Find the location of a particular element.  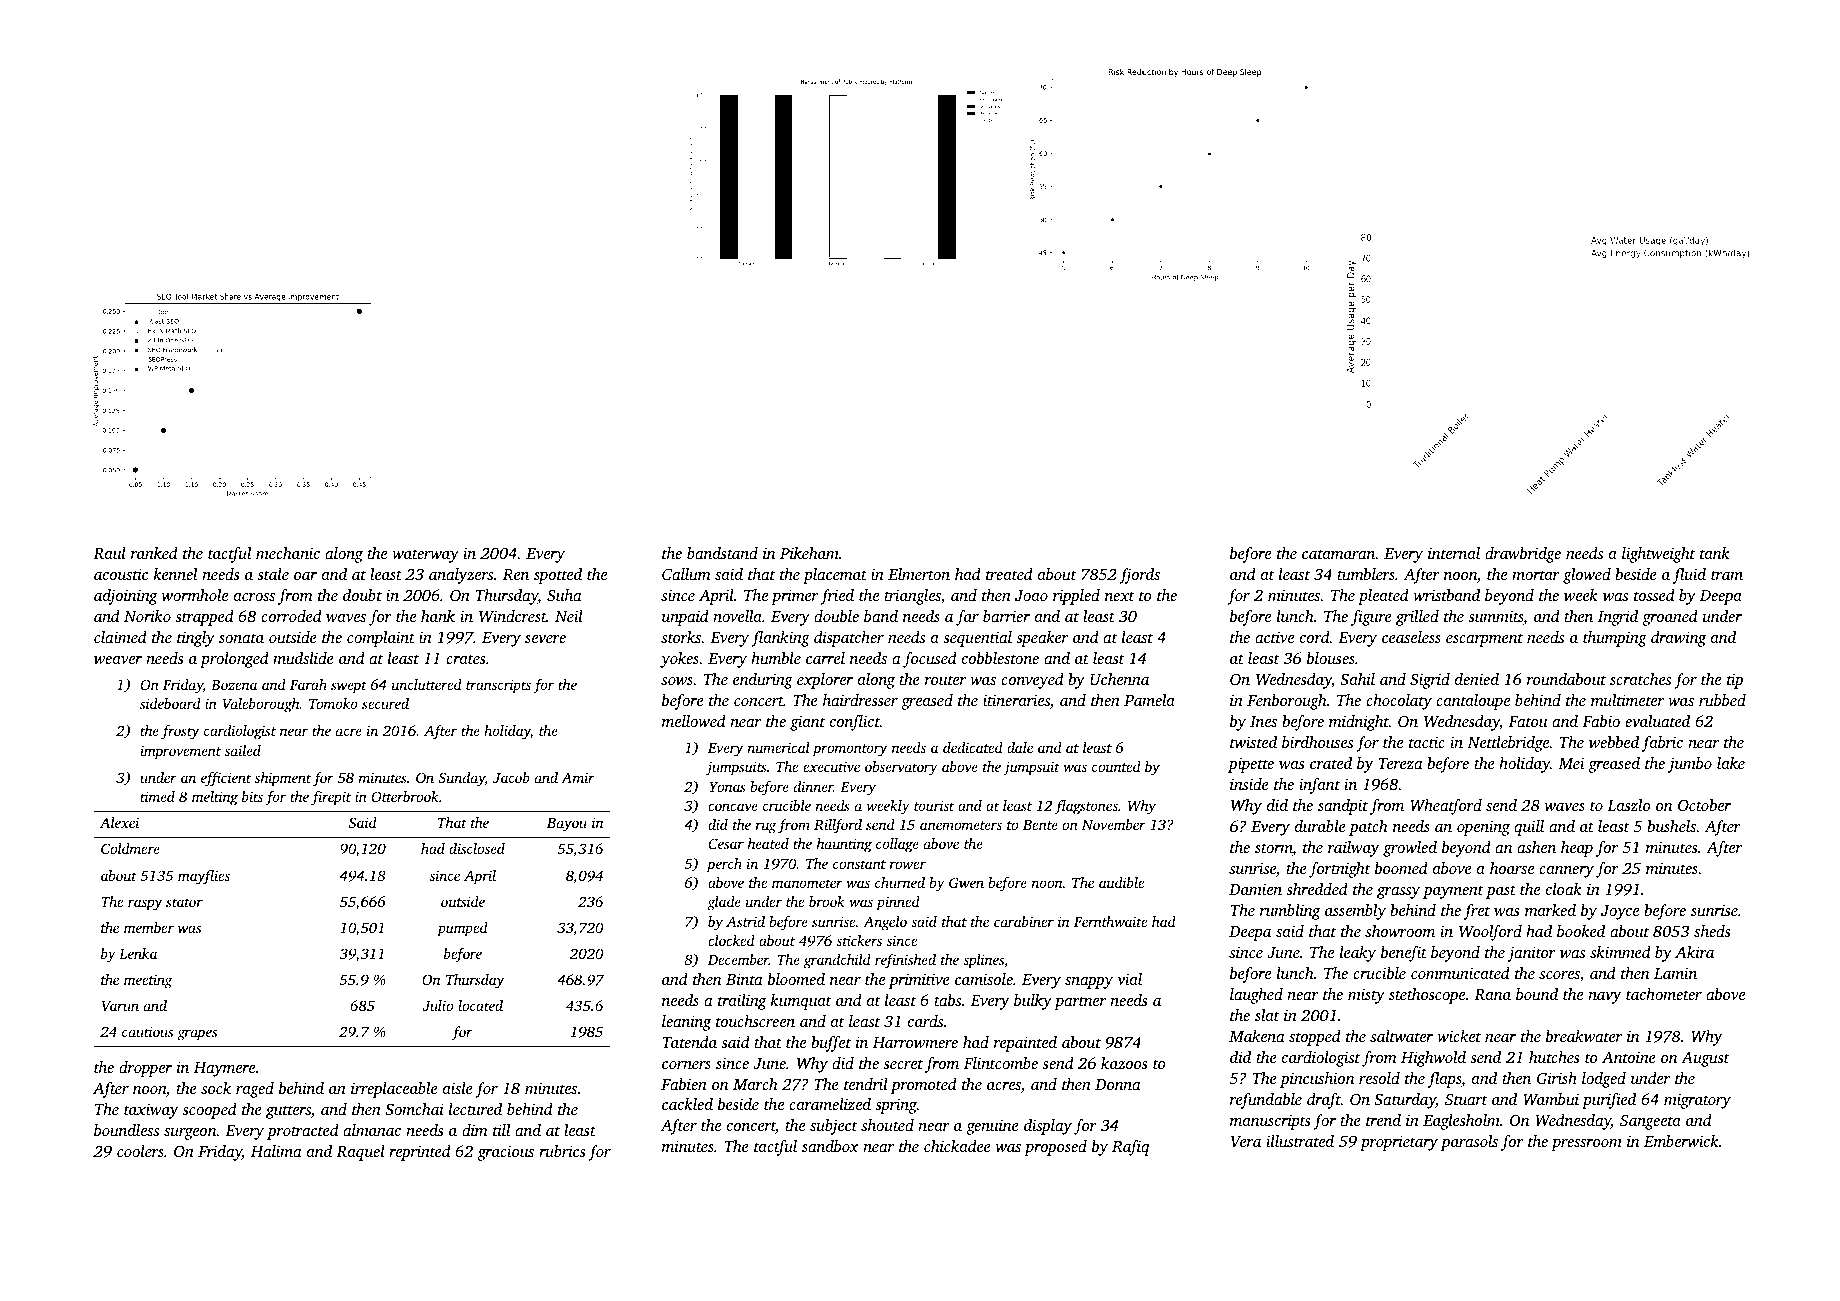

Callum is located at coordinates (686, 574).
